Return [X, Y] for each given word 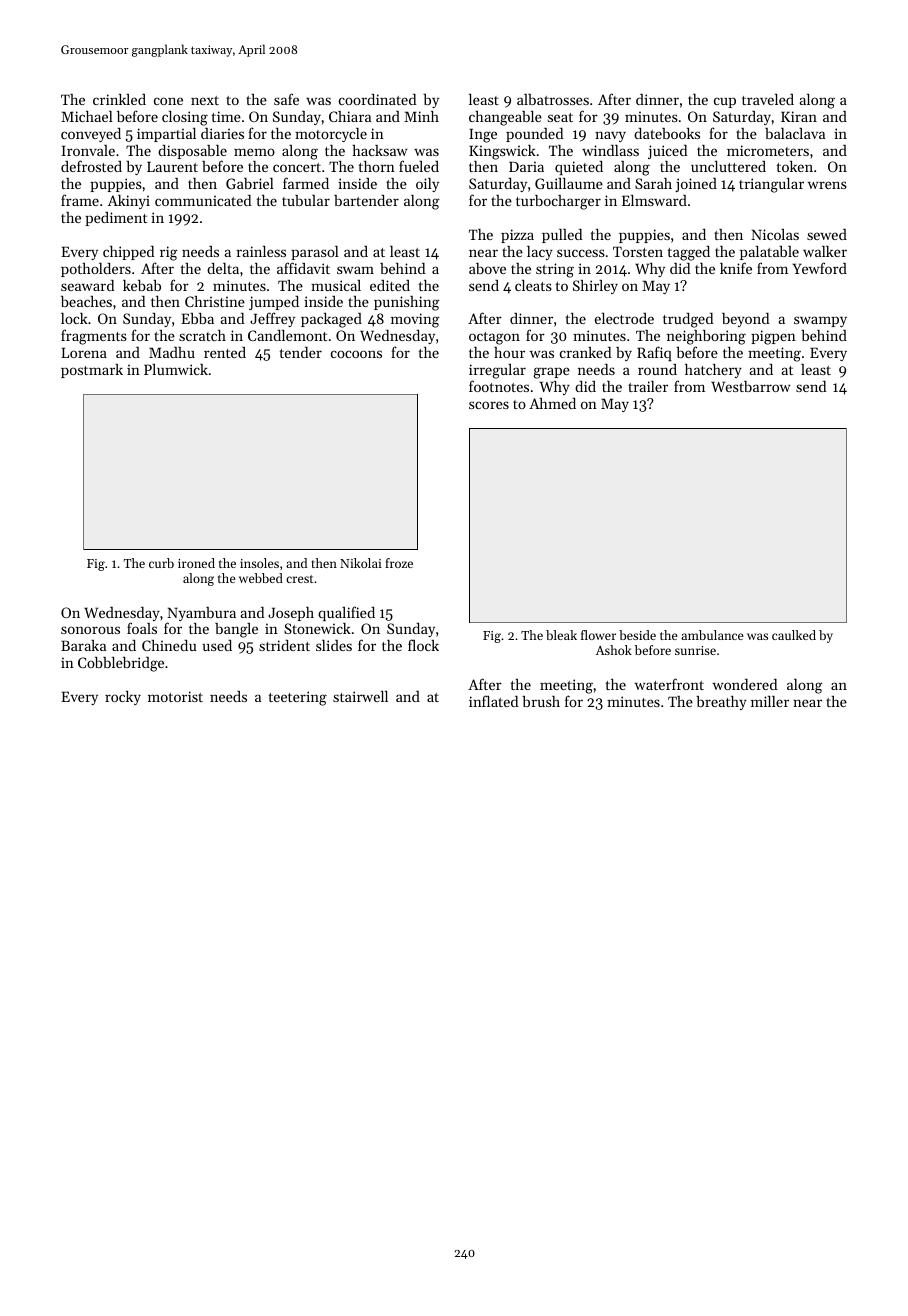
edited [390, 285]
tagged [689, 253]
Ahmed [552, 403]
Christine [215, 301]
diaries [222, 133]
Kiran [799, 116]
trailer [648, 386]
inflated [493, 701]
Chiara [350, 116]
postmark [92, 371]
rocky [123, 698]
